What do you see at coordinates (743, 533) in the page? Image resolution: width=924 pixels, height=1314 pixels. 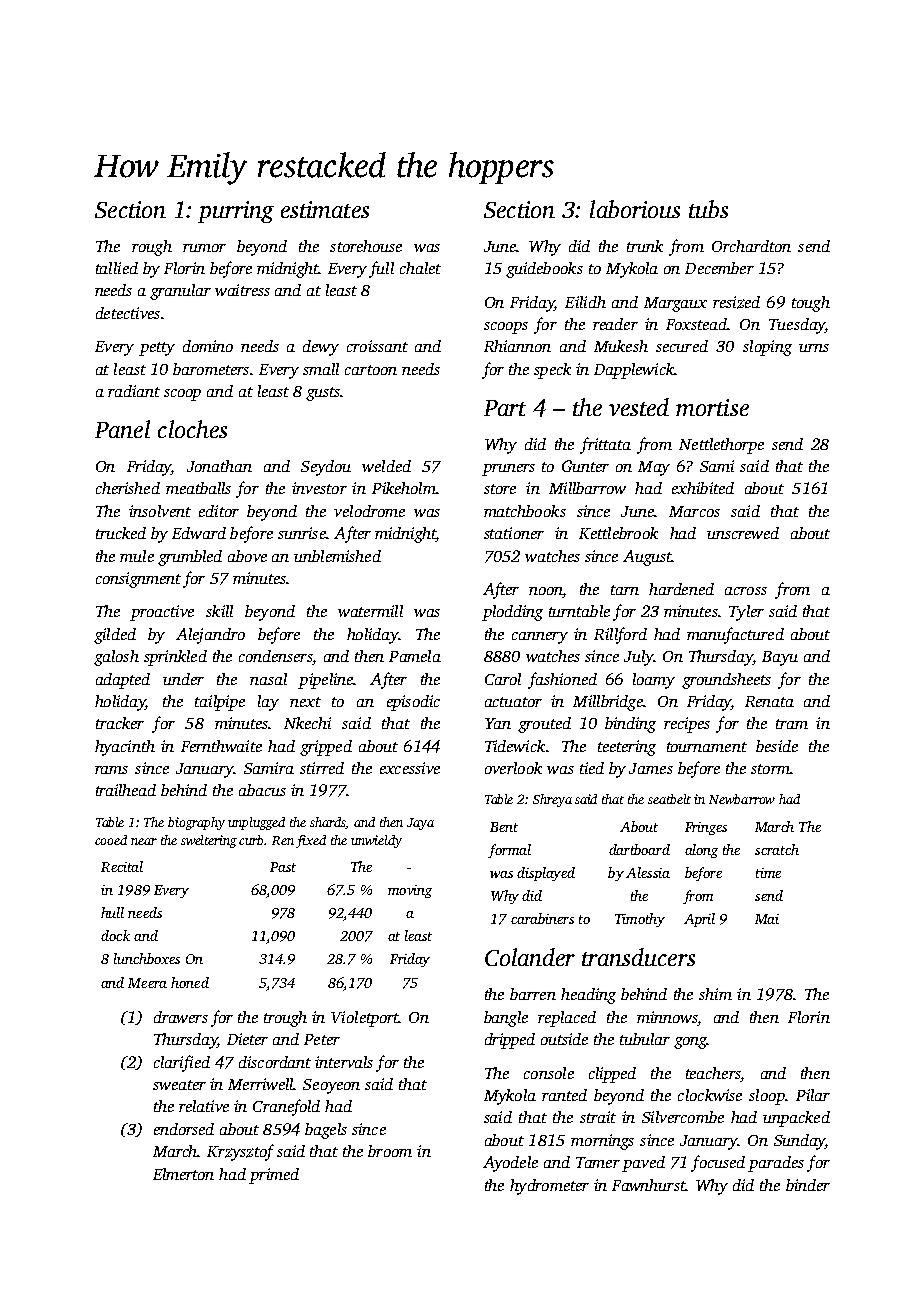 I see `unscrewed` at bounding box center [743, 533].
